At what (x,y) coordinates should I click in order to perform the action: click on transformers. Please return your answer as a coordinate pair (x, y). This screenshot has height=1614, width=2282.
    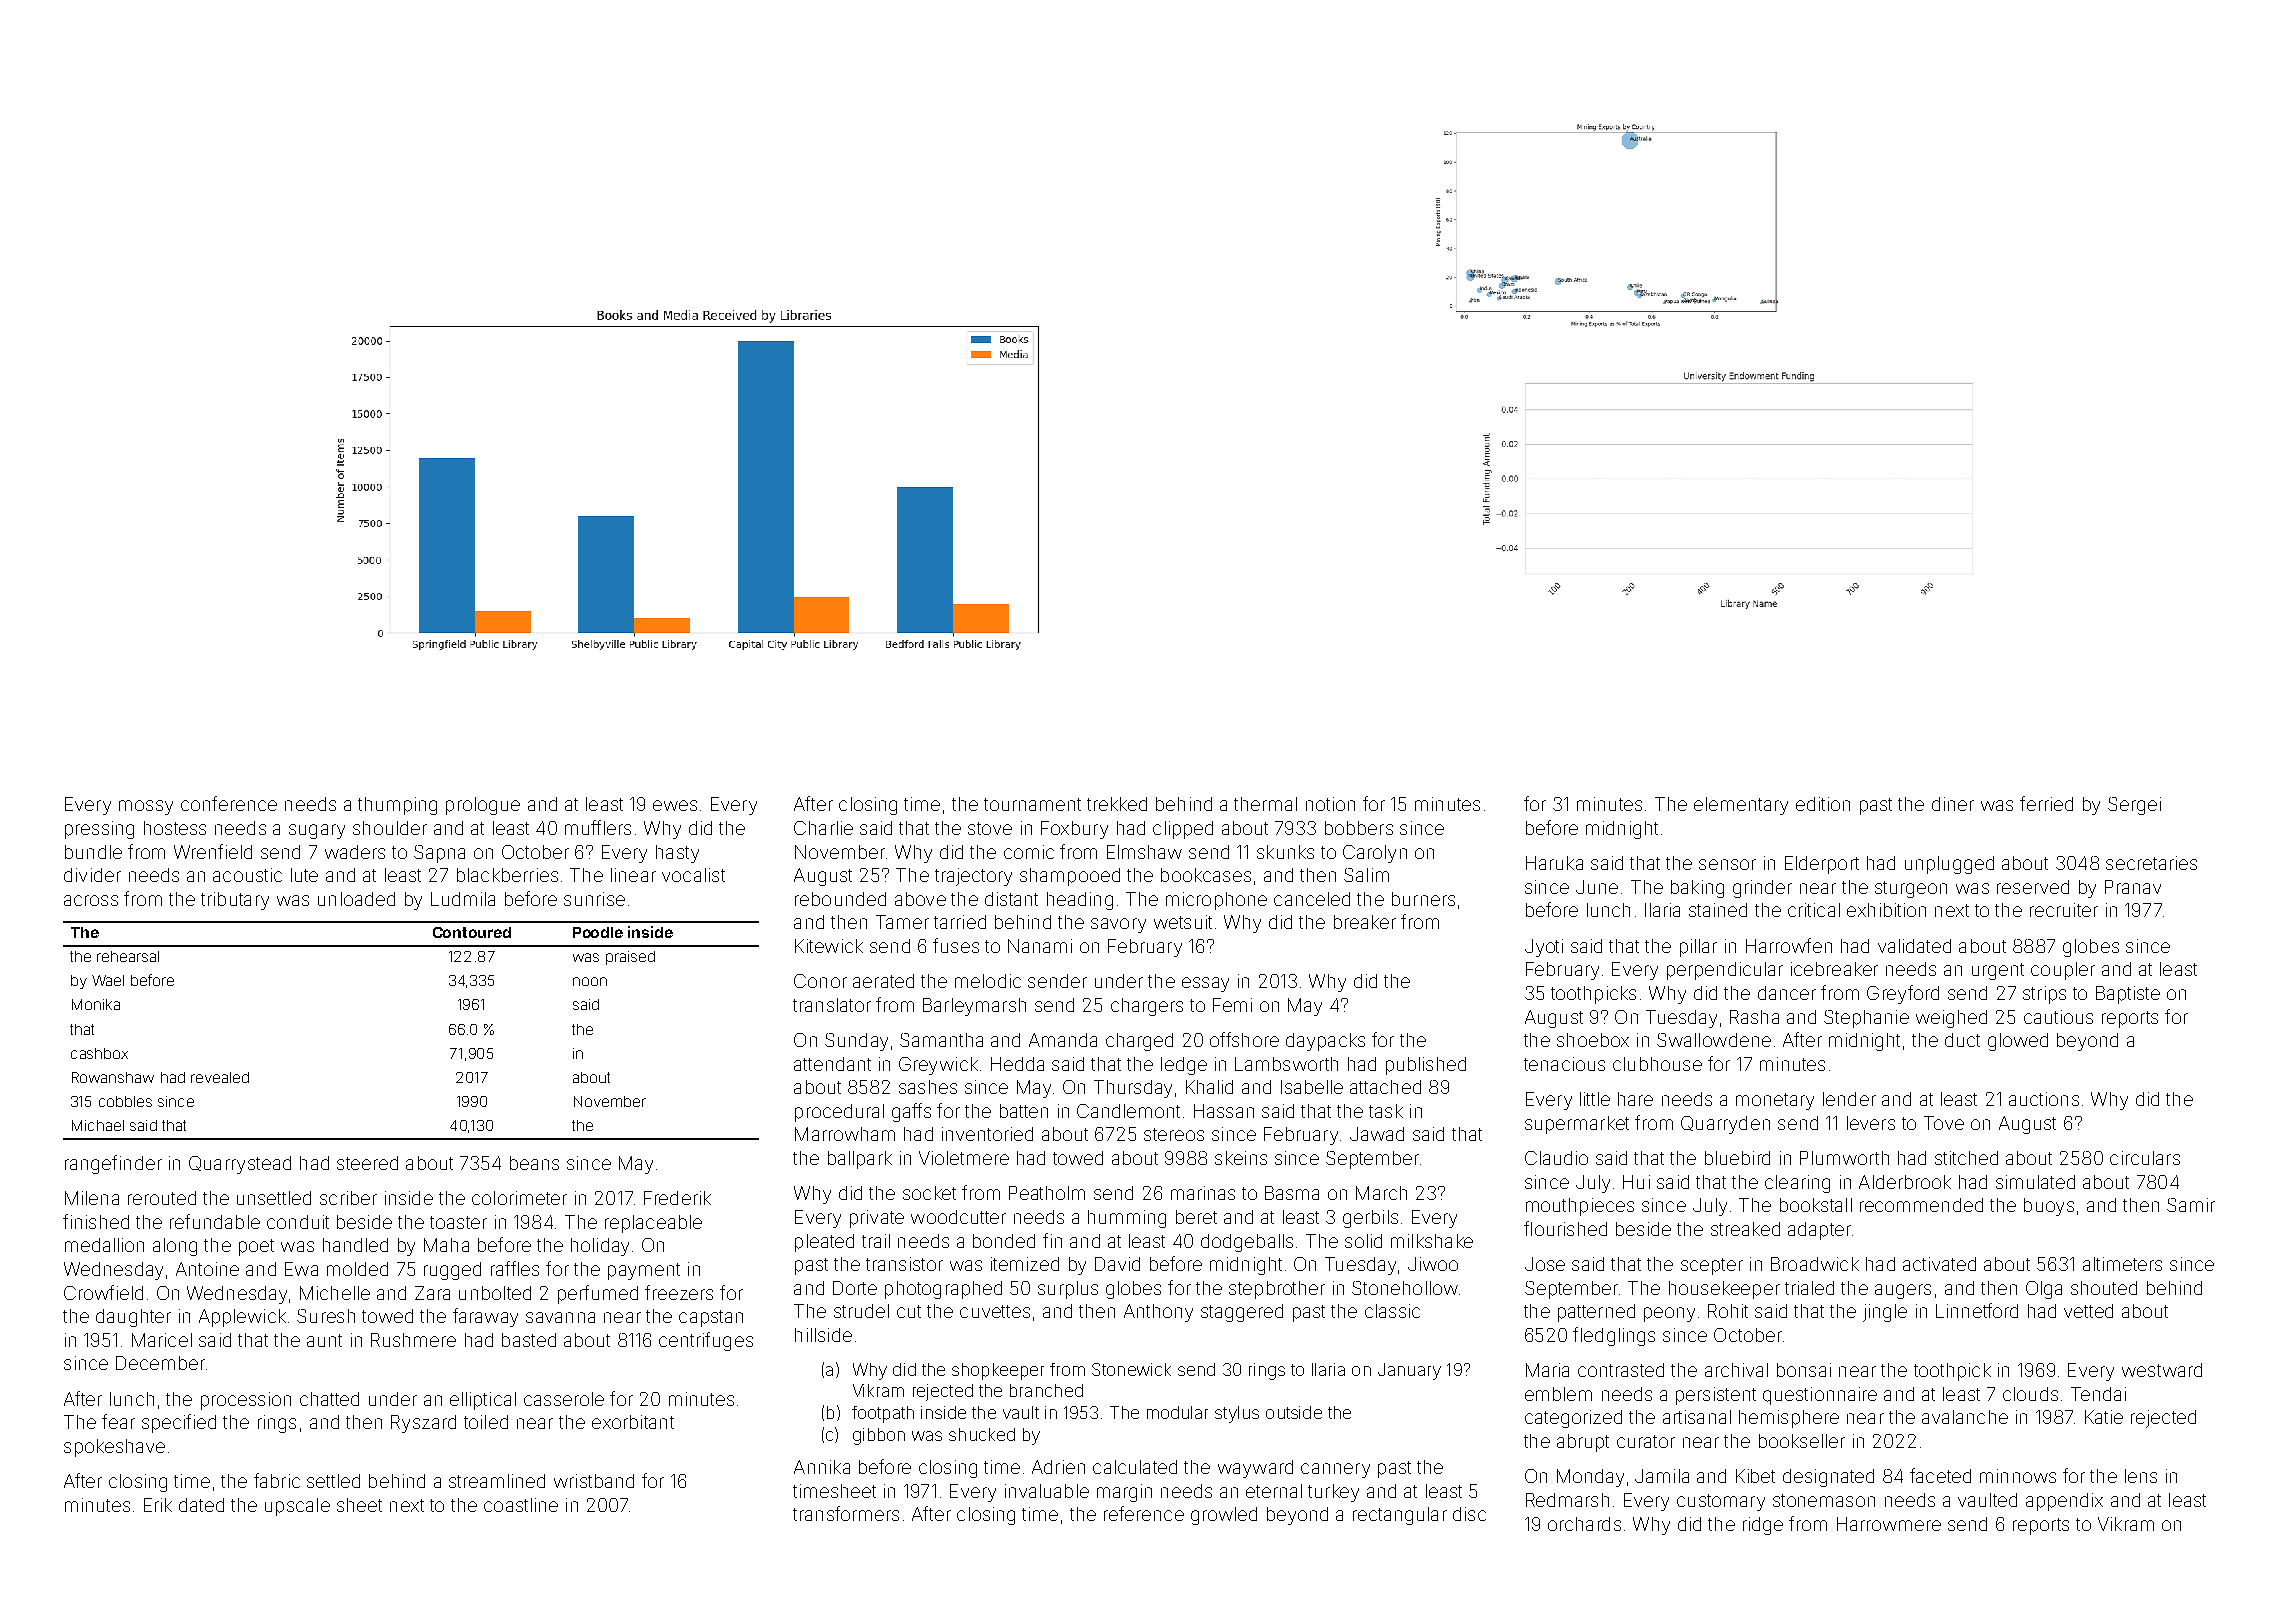
    Looking at the image, I should click on (846, 1513).
